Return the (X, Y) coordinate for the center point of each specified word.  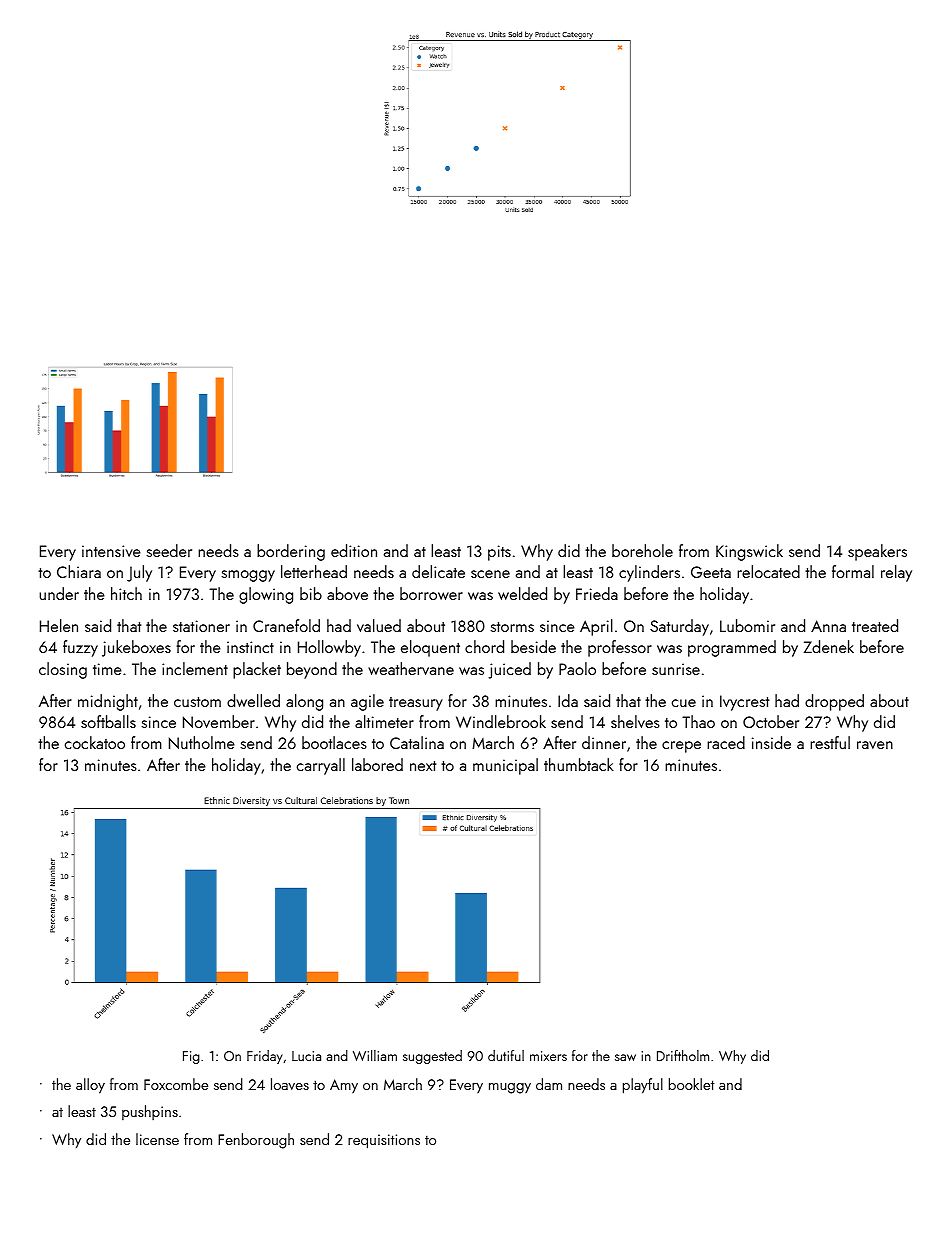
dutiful (506, 1055)
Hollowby (329, 648)
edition (354, 550)
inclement (195, 668)
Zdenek (829, 646)
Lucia (306, 1056)
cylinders (649, 573)
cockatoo (95, 742)
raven (875, 745)
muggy (510, 1088)
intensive (111, 551)
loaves (290, 1084)
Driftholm (683, 1055)
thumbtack (579, 764)
